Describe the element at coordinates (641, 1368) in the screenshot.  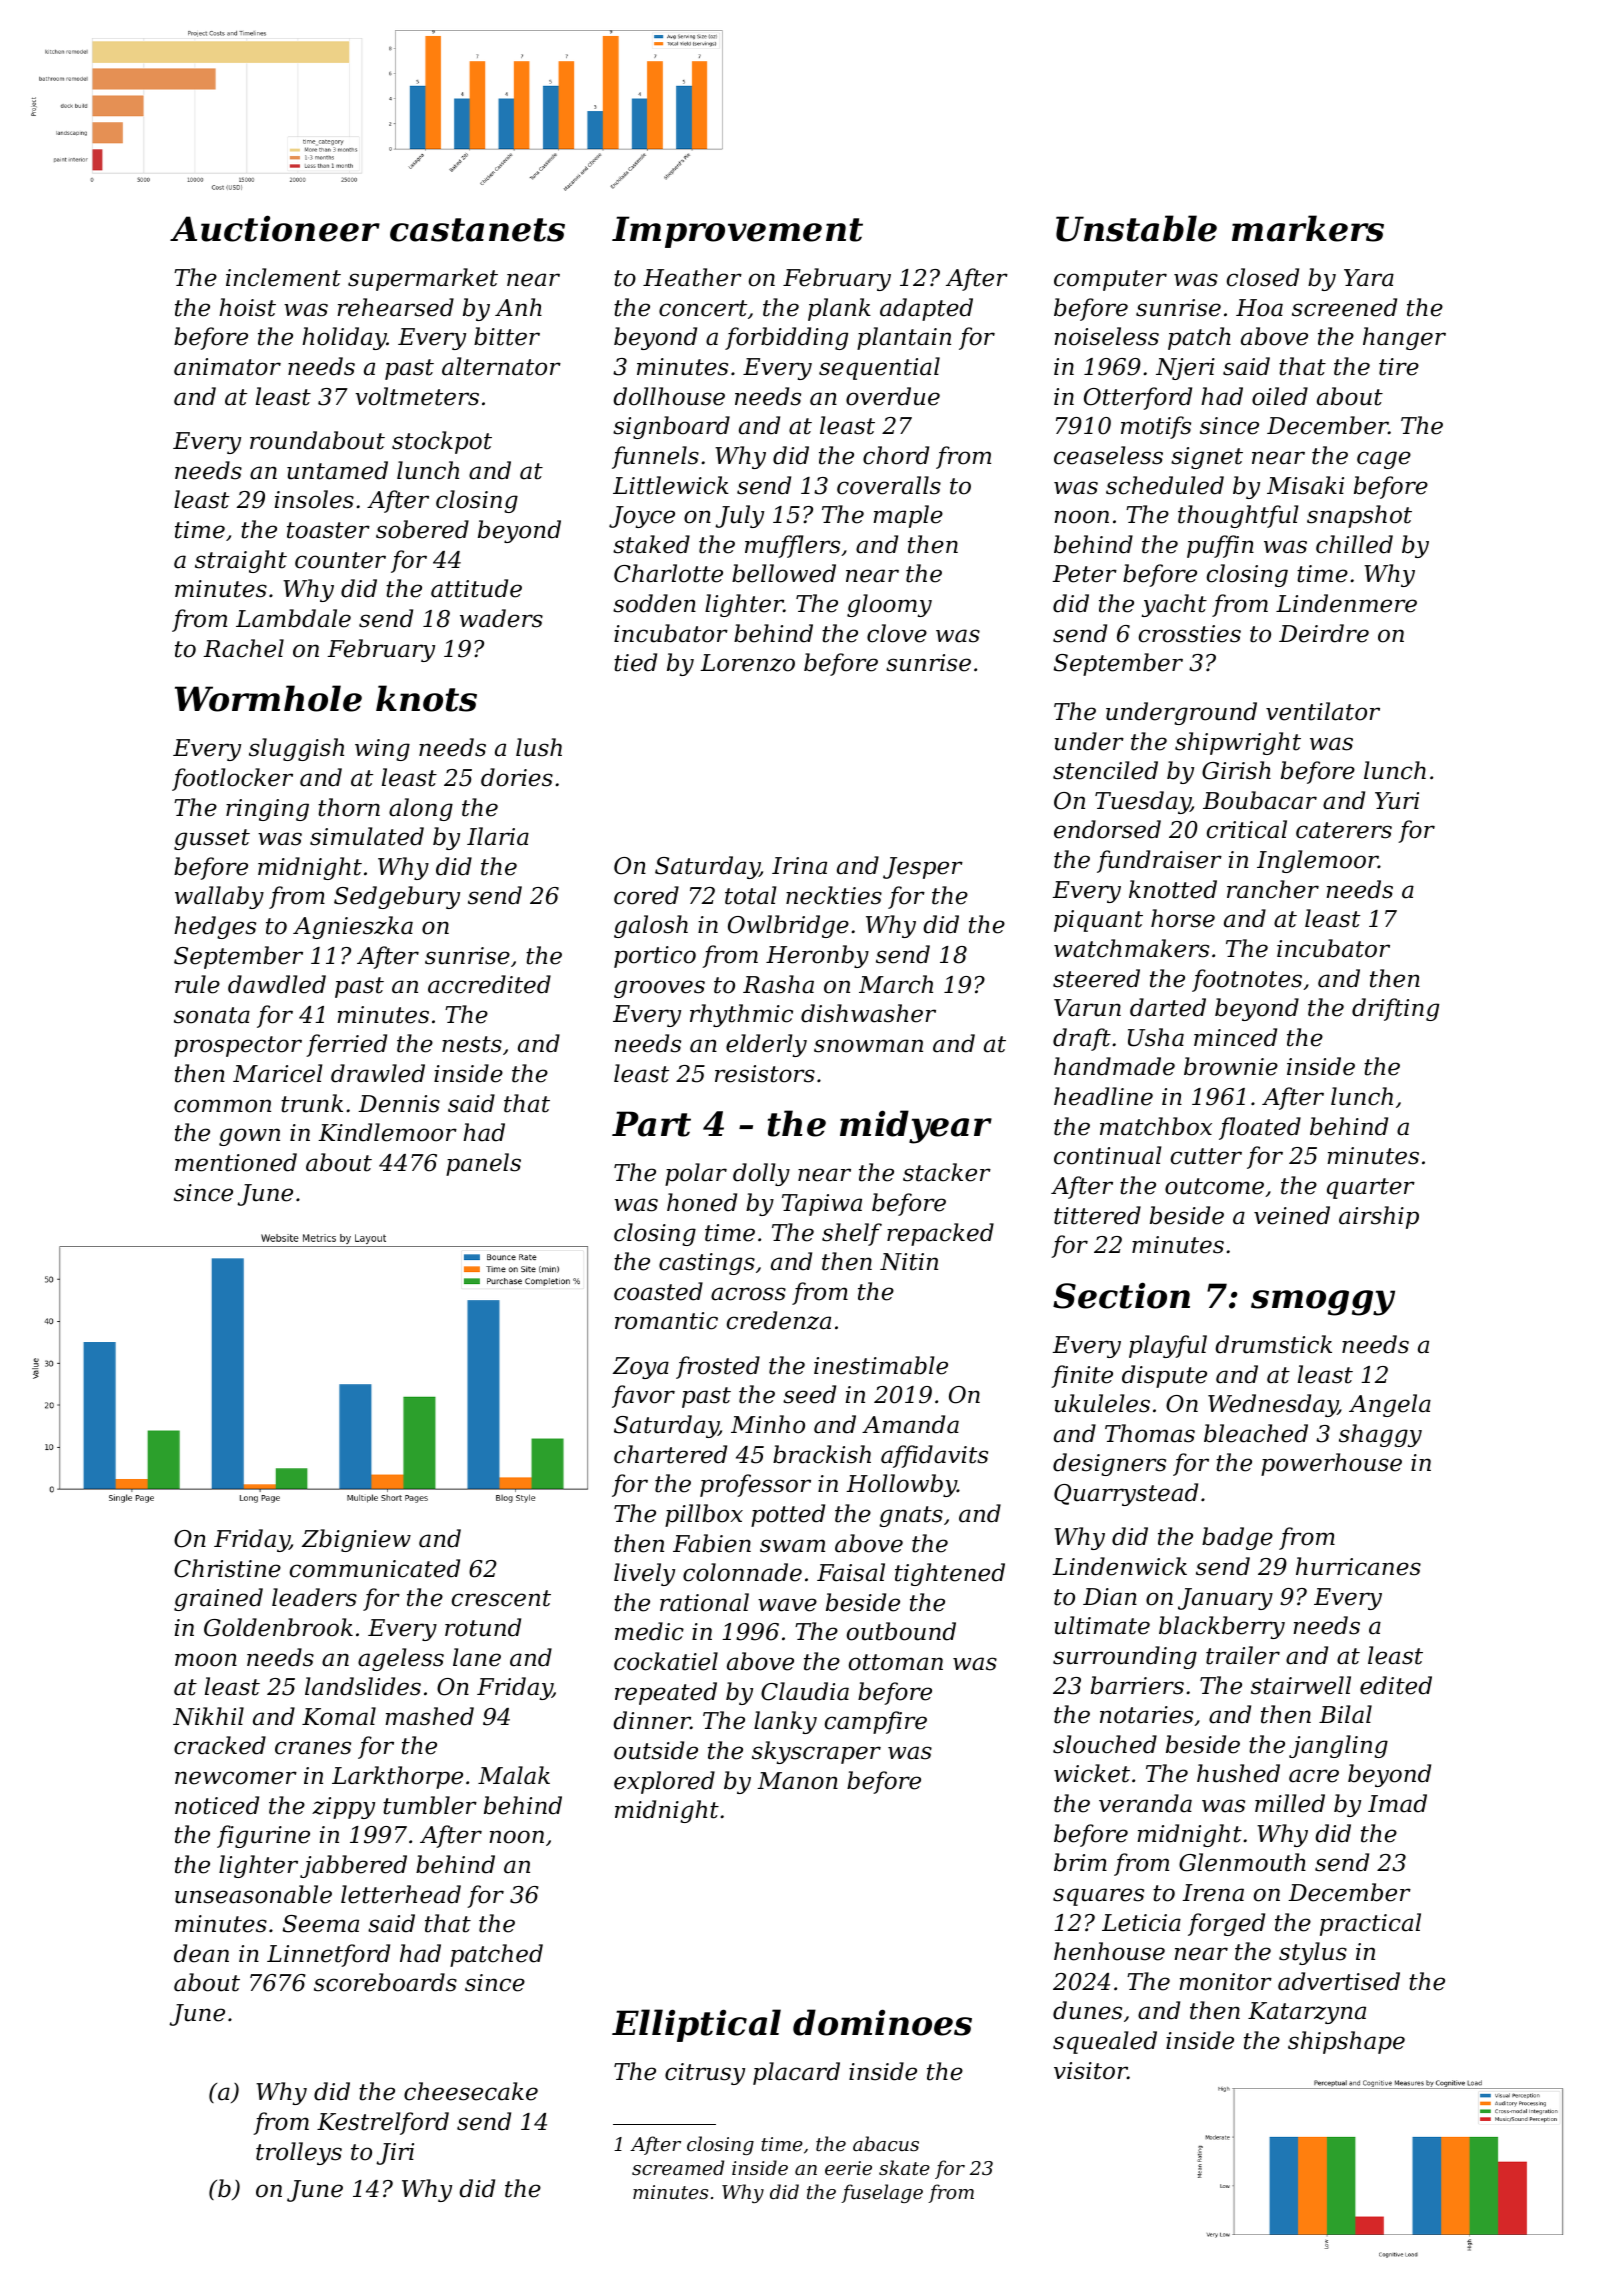
I see `Zoya` at that location.
